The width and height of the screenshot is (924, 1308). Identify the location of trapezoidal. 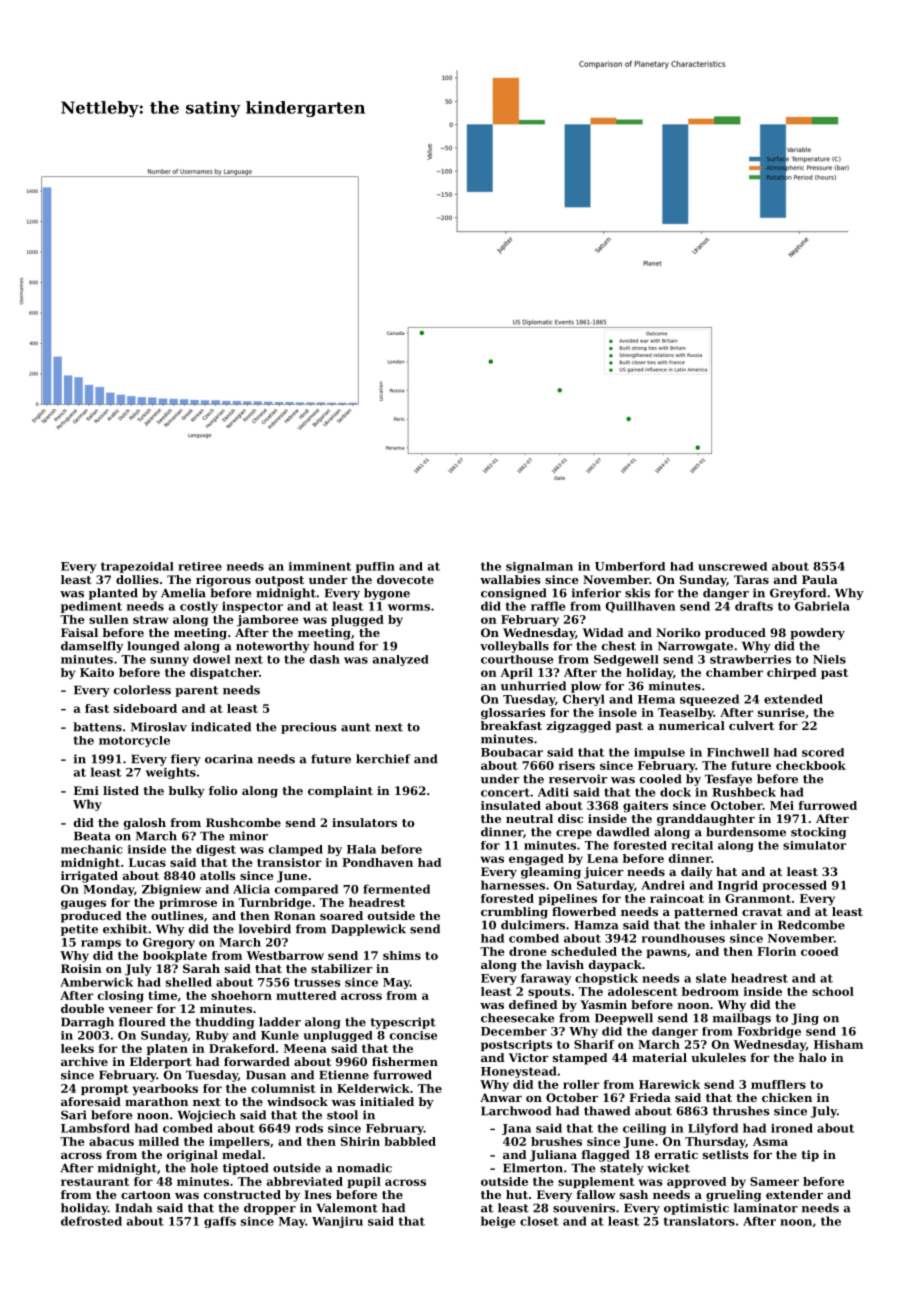
(137, 567).
